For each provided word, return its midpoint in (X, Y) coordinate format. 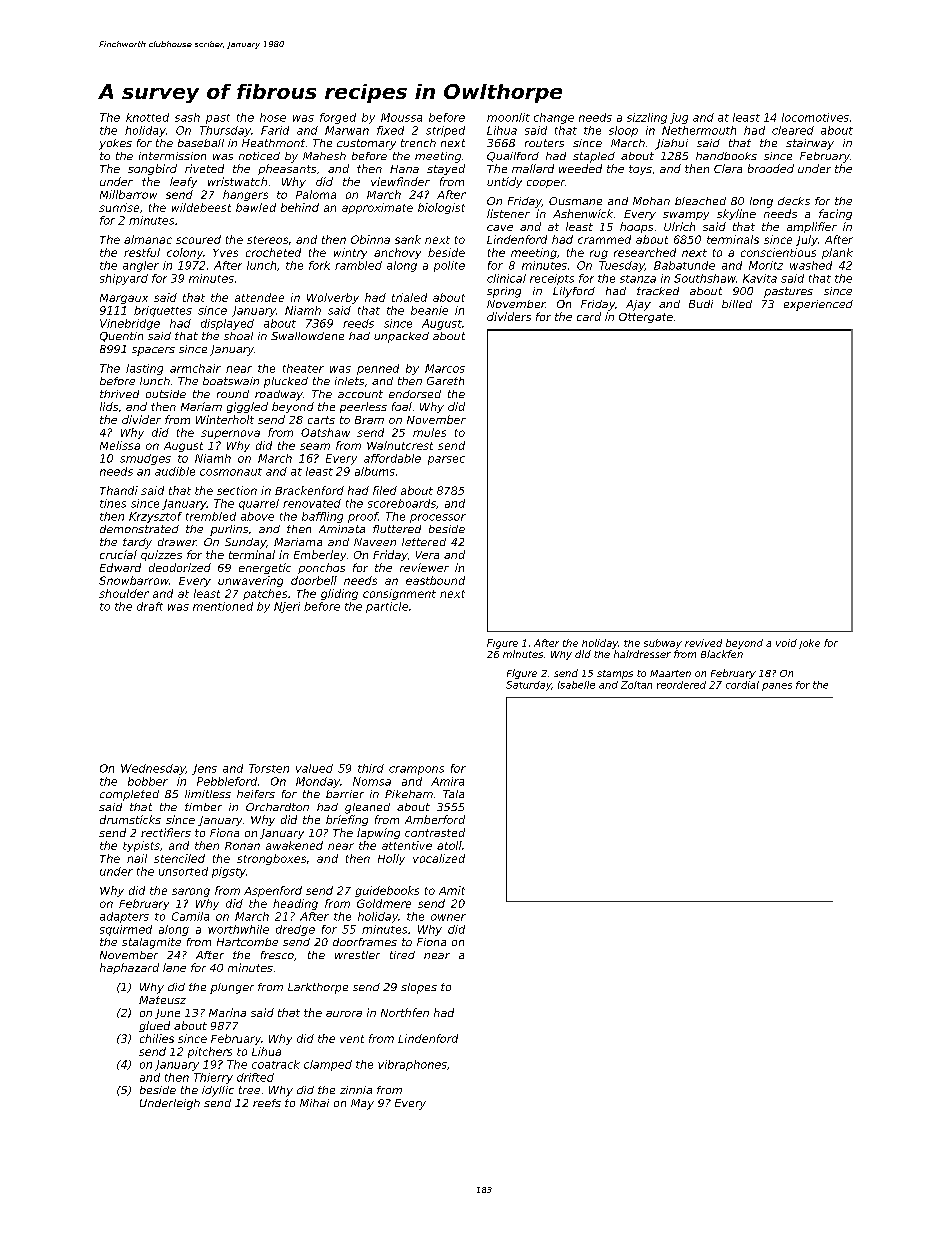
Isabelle (576, 685)
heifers (256, 794)
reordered (681, 685)
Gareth (445, 381)
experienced (818, 305)
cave (500, 228)
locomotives (815, 117)
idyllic (218, 1091)
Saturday (528, 686)
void (786, 643)
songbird (152, 169)
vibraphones (412, 1065)
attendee (259, 297)
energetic (265, 568)
